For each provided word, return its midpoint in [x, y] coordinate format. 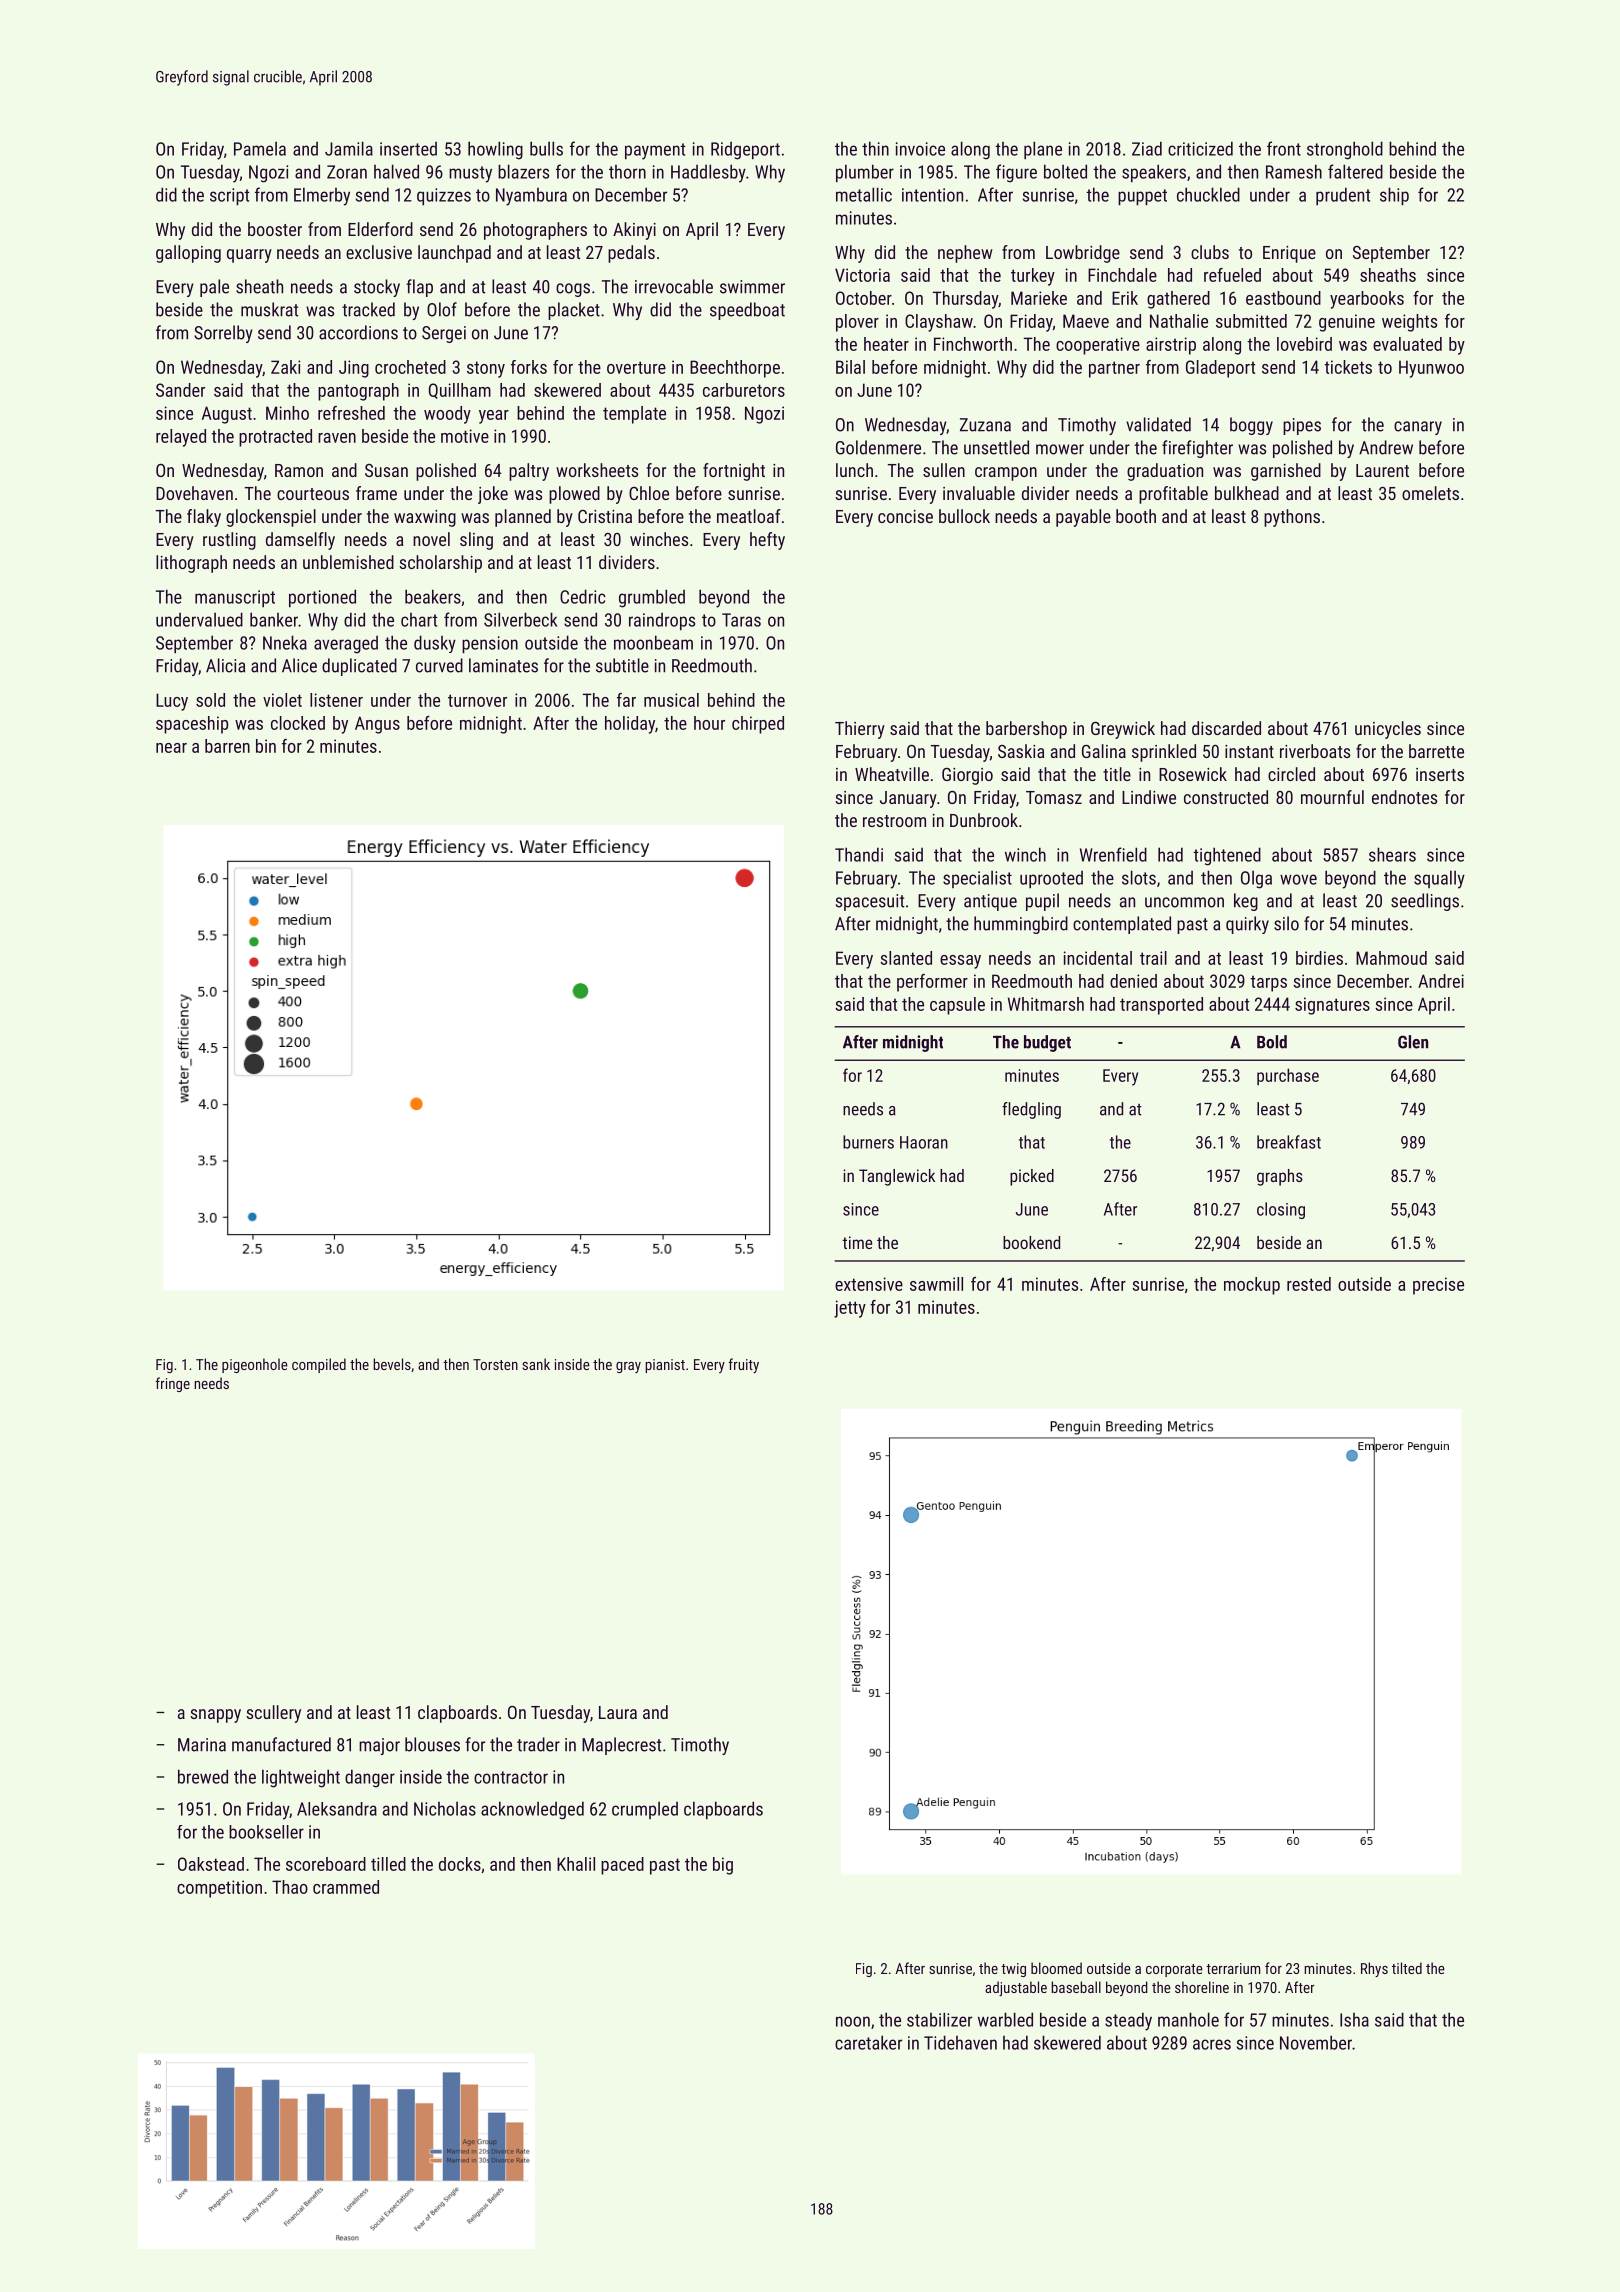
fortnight [734, 472]
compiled [319, 1365]
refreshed [351, 413]
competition [219, 1889]
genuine [1347, 323]
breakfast [1289, 1142]
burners [868, 1142]
